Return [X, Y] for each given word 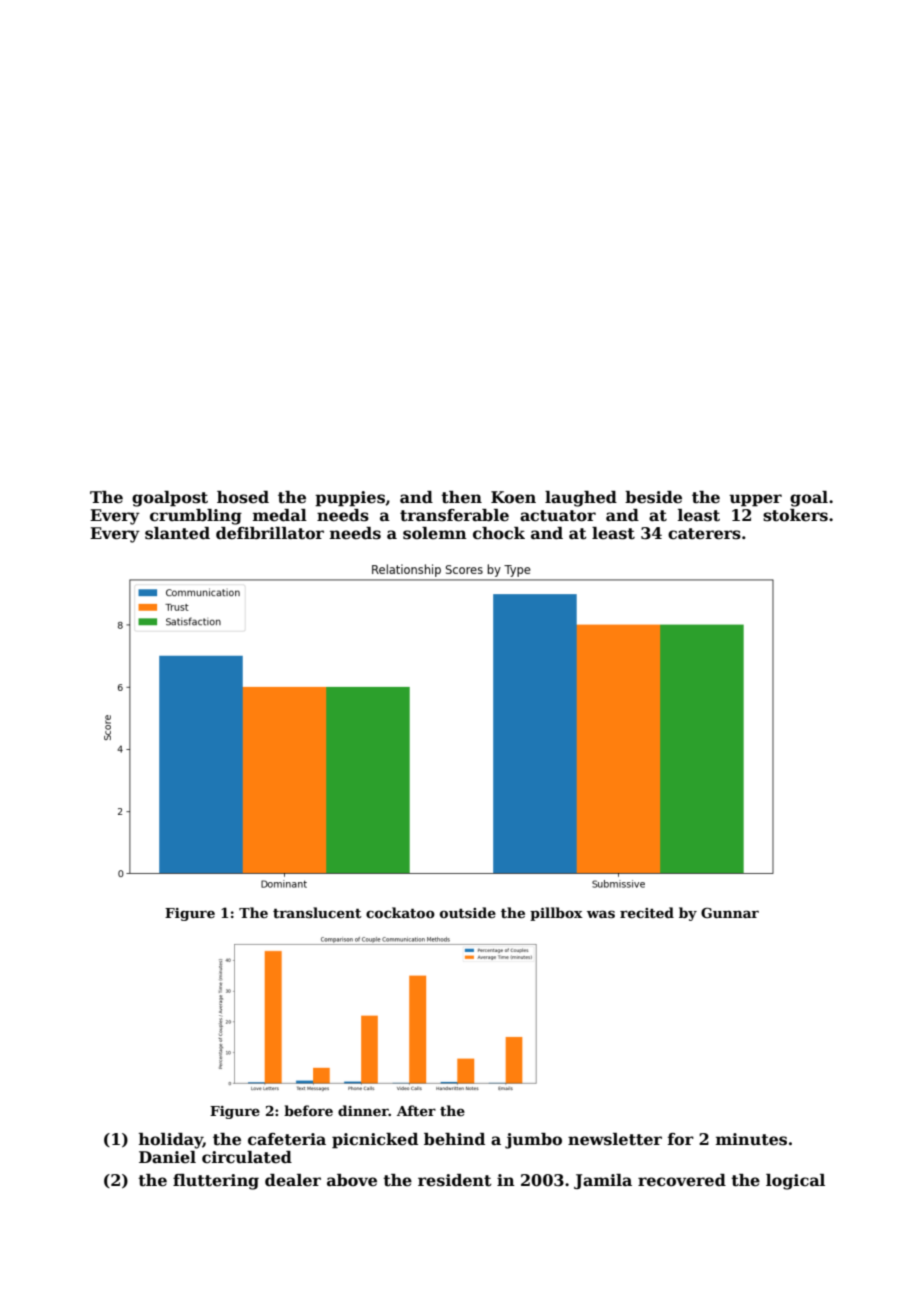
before [308, 1110]
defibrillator [270, 533]
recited [647, 912]
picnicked [375, 1141]
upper [755, 500]
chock [499, 533]
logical [795, 1182]
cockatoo [400, 912]
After [416, 1110]
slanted [177, 533]
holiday [171, 1141]
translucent [317, 912]
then [461, 497]
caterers [704, 534]
